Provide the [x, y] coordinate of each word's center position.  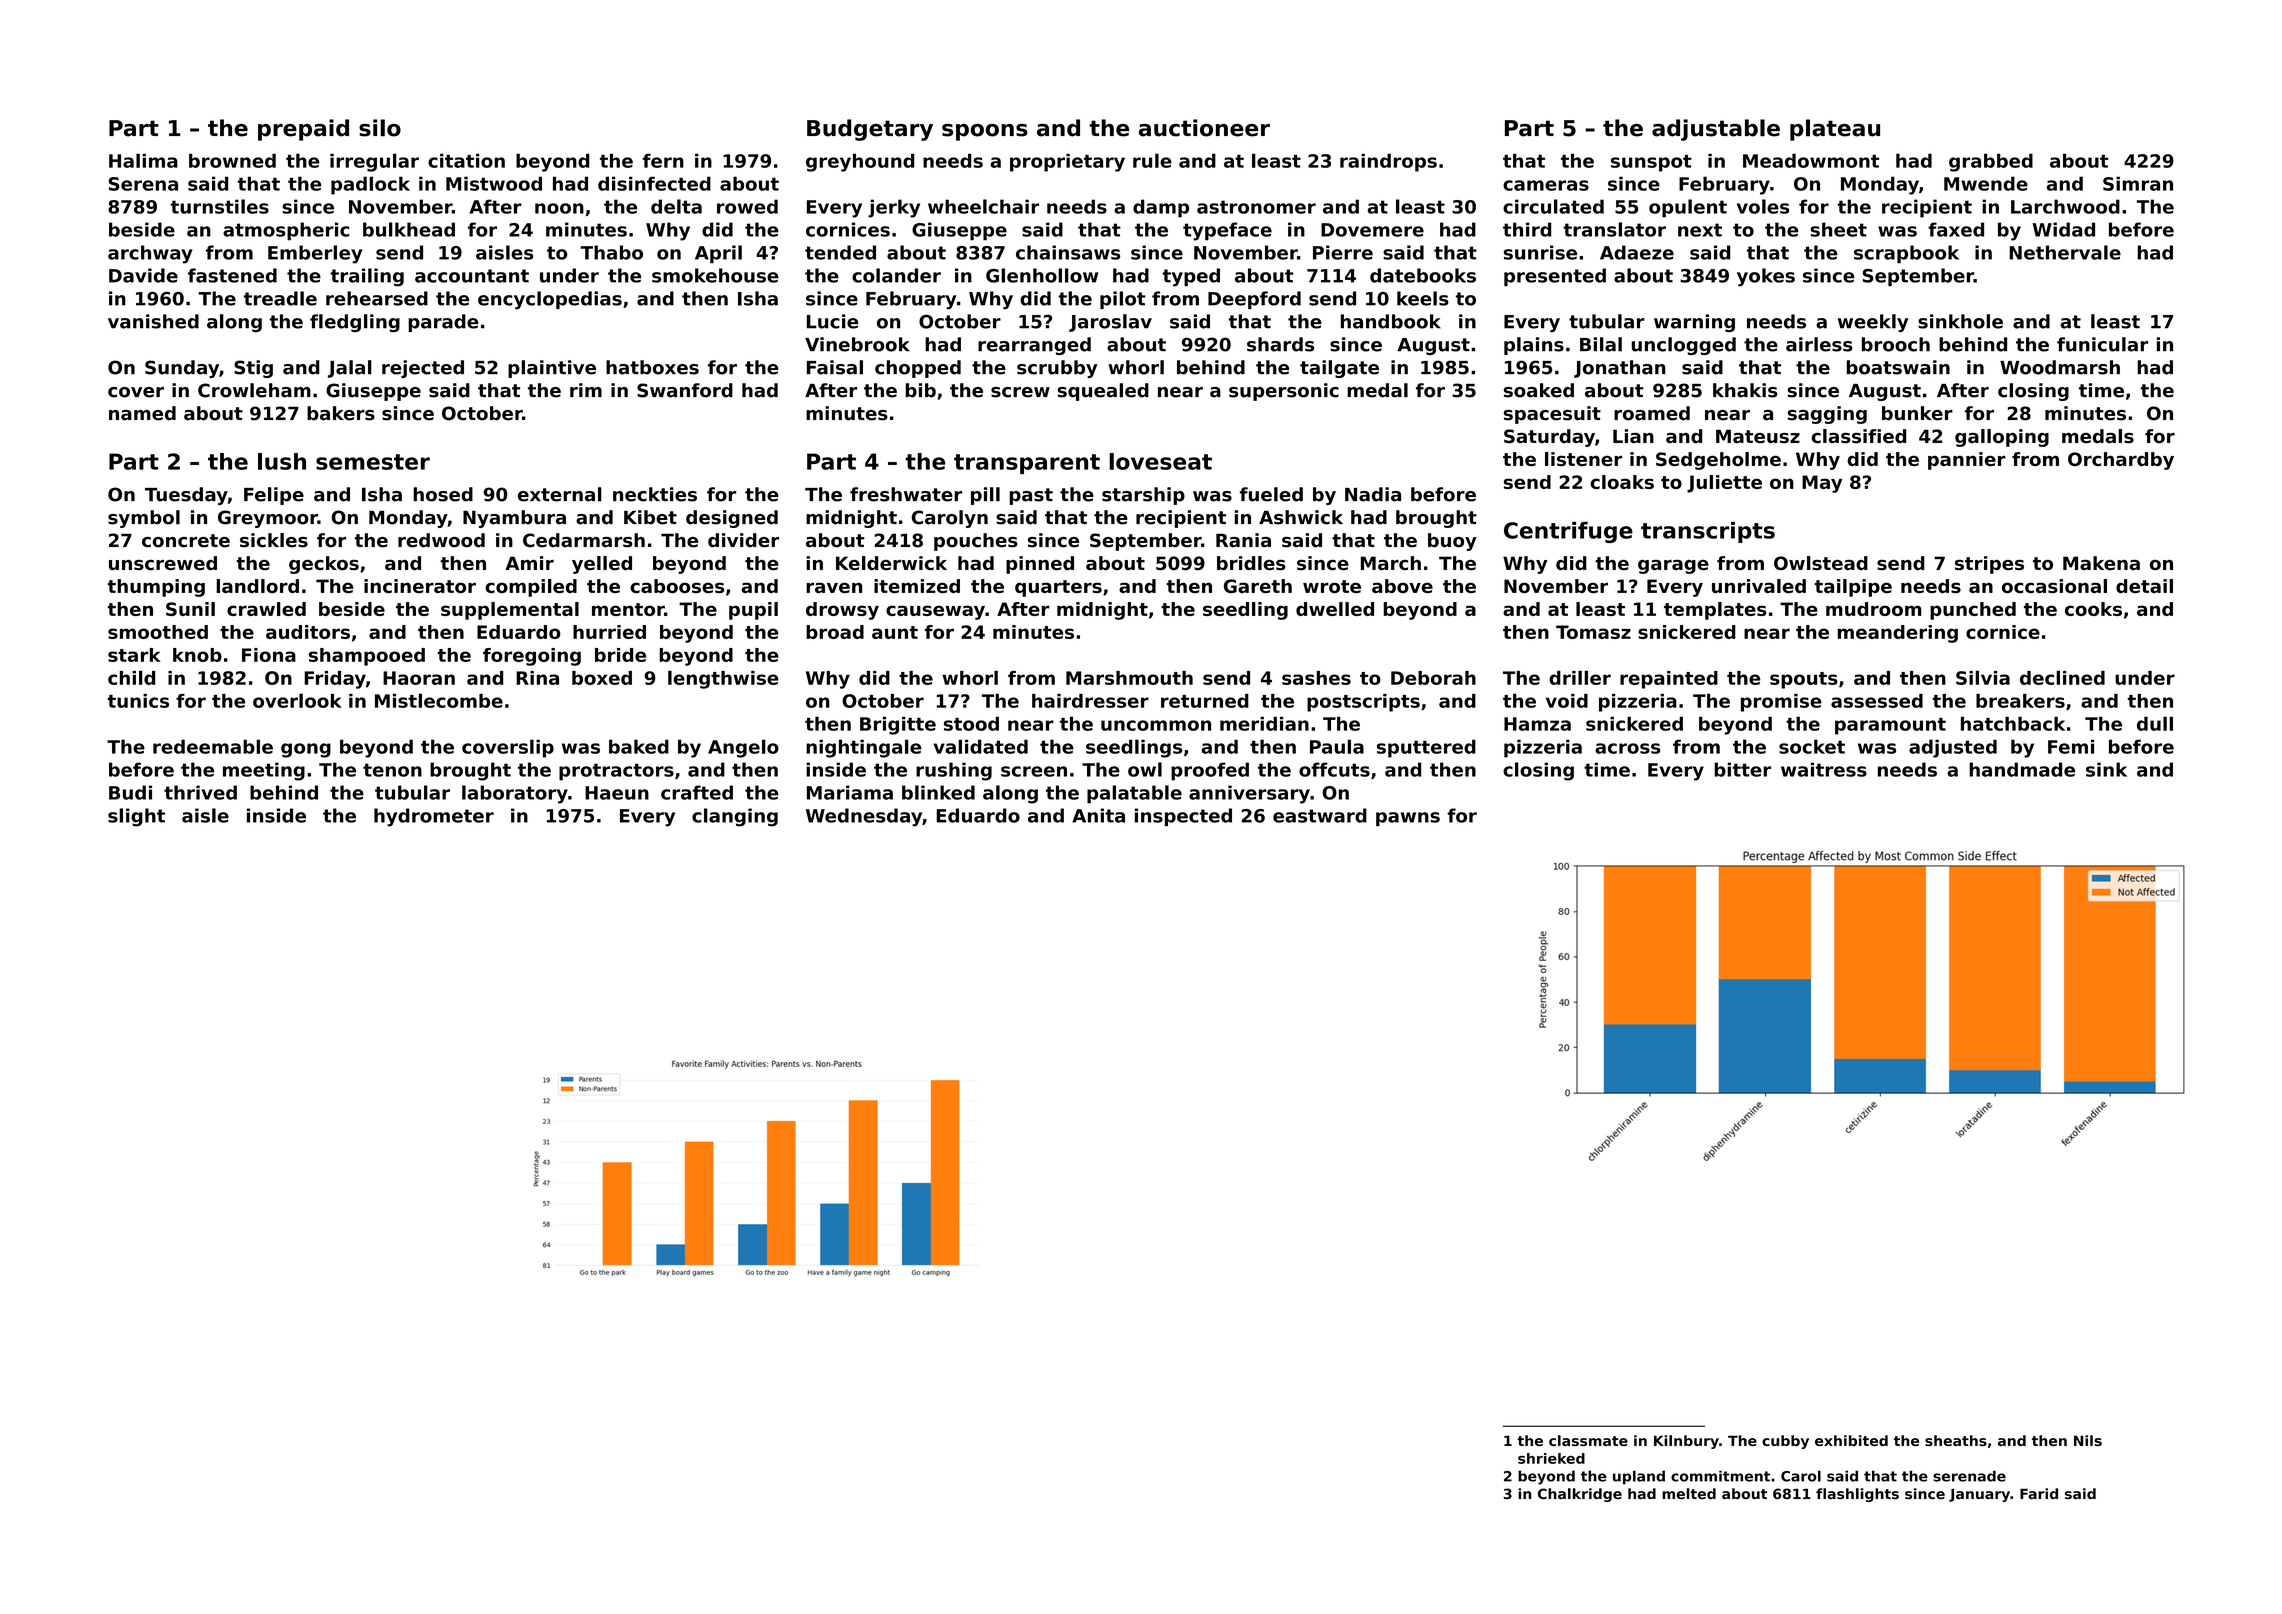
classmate [1588, 1440]
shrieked [1551, 1458]
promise [1781, 703]
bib [921, 390]
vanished [153, 321]
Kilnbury [1686, 1442]
